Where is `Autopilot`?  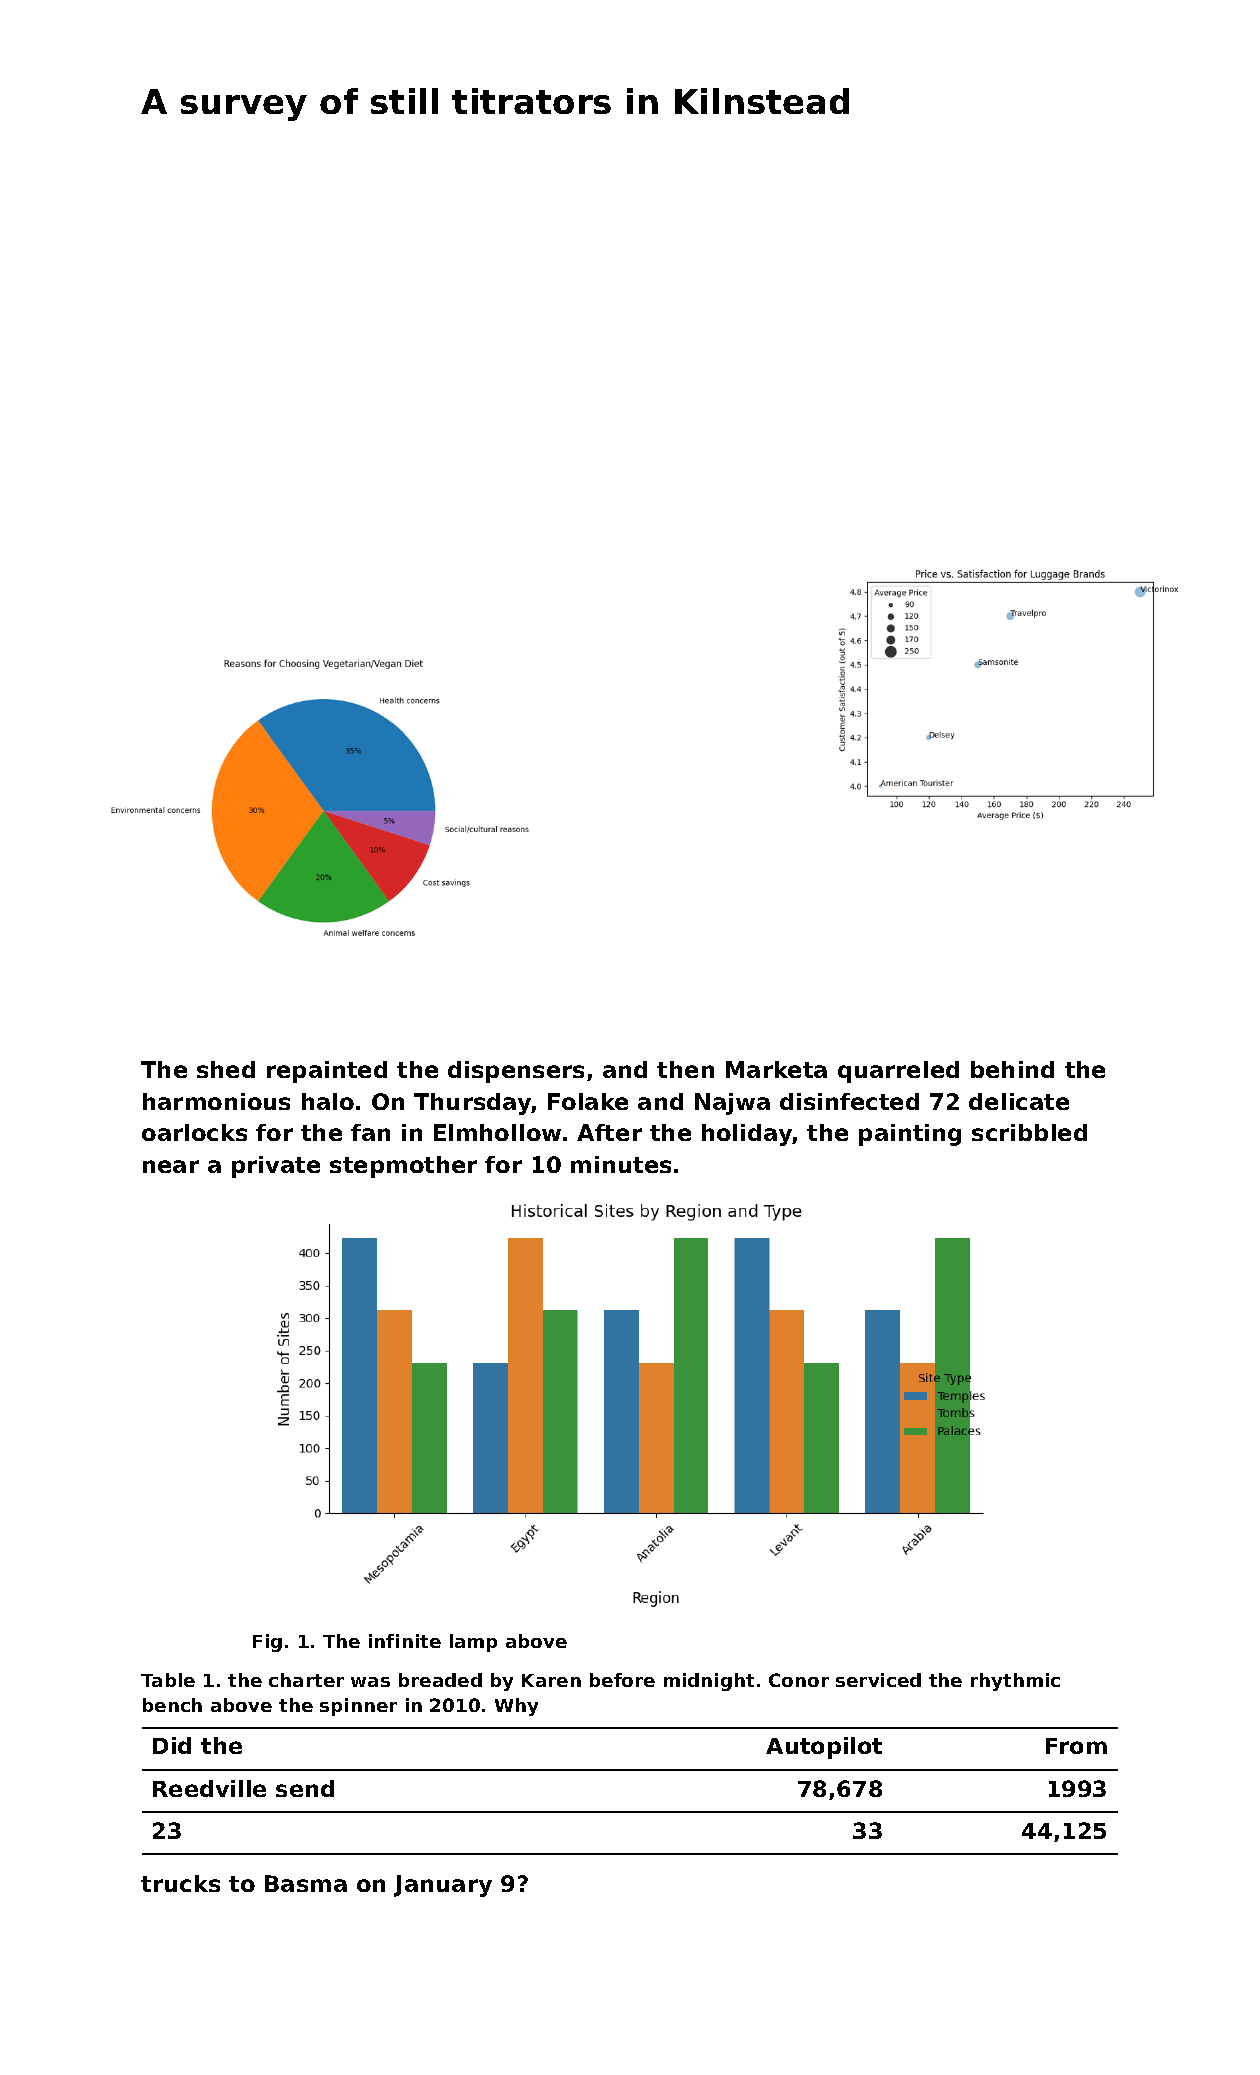
Autopilot is located at coordinates (824, 1748).
